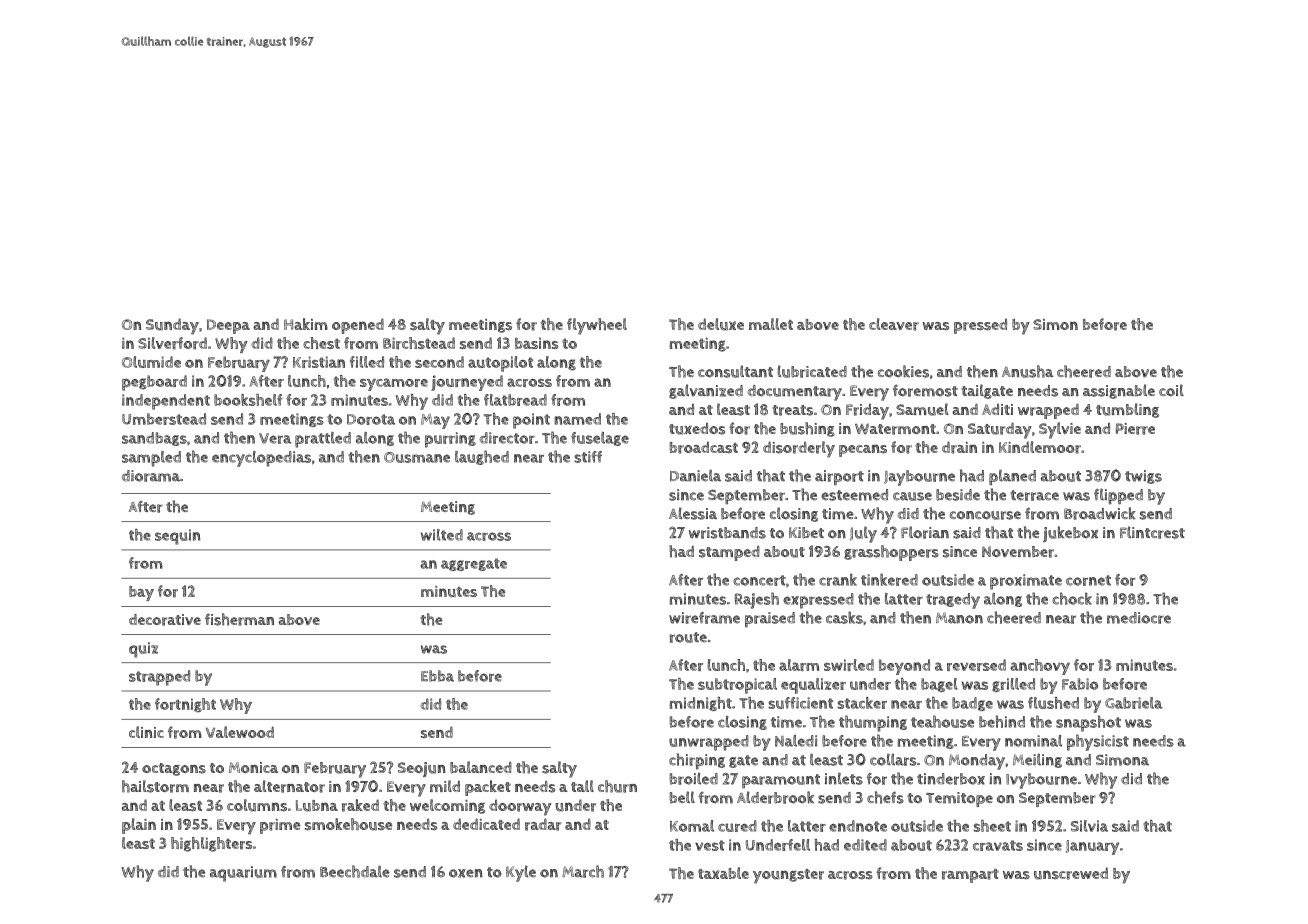 This page has height=924, width=1308. What do you see at coordinates (185, 705) in the page?
I see `fortnight` at bounding box center [185, 705].
